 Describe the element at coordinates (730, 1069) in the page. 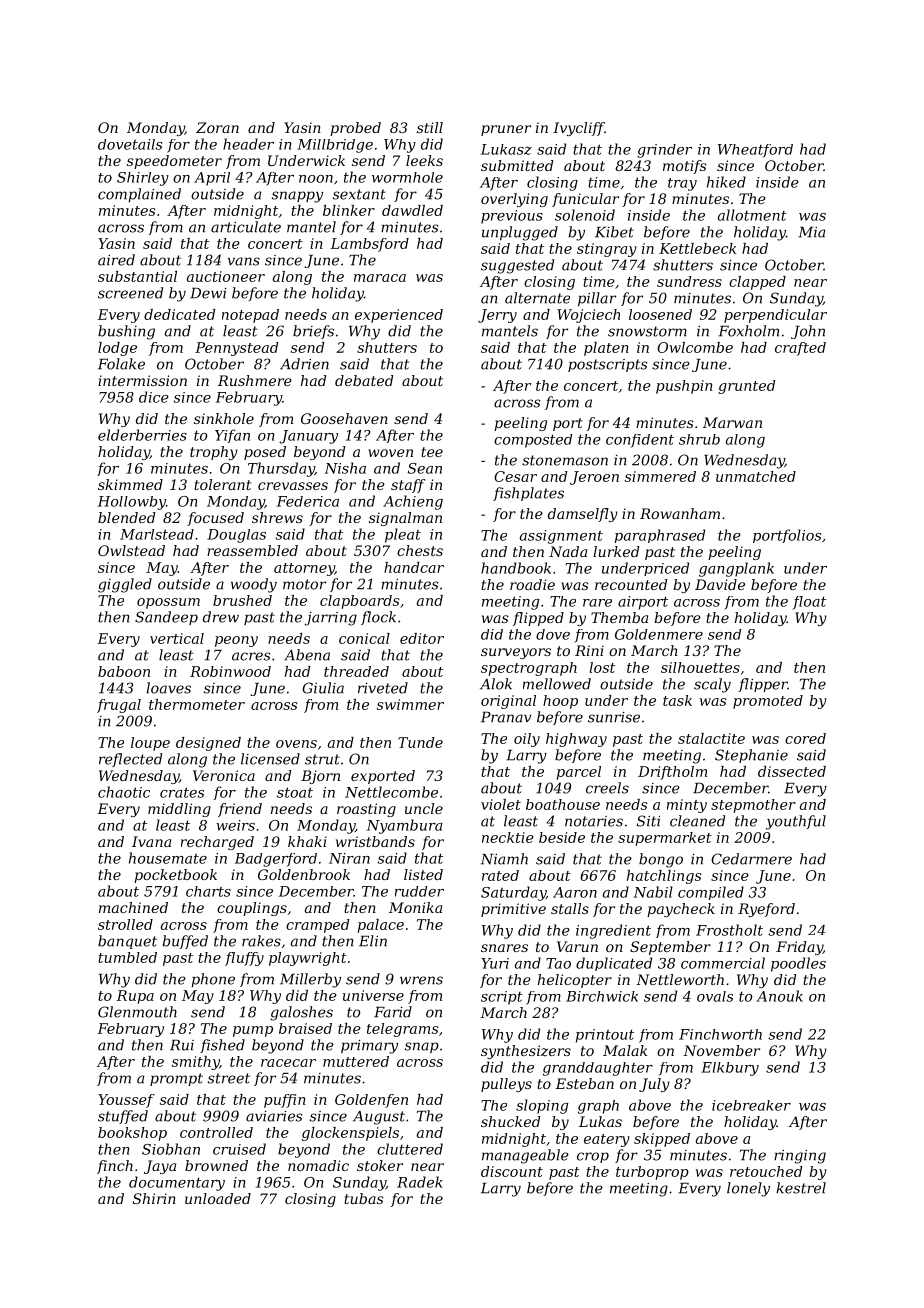

I see `Elkbury` at that location.
